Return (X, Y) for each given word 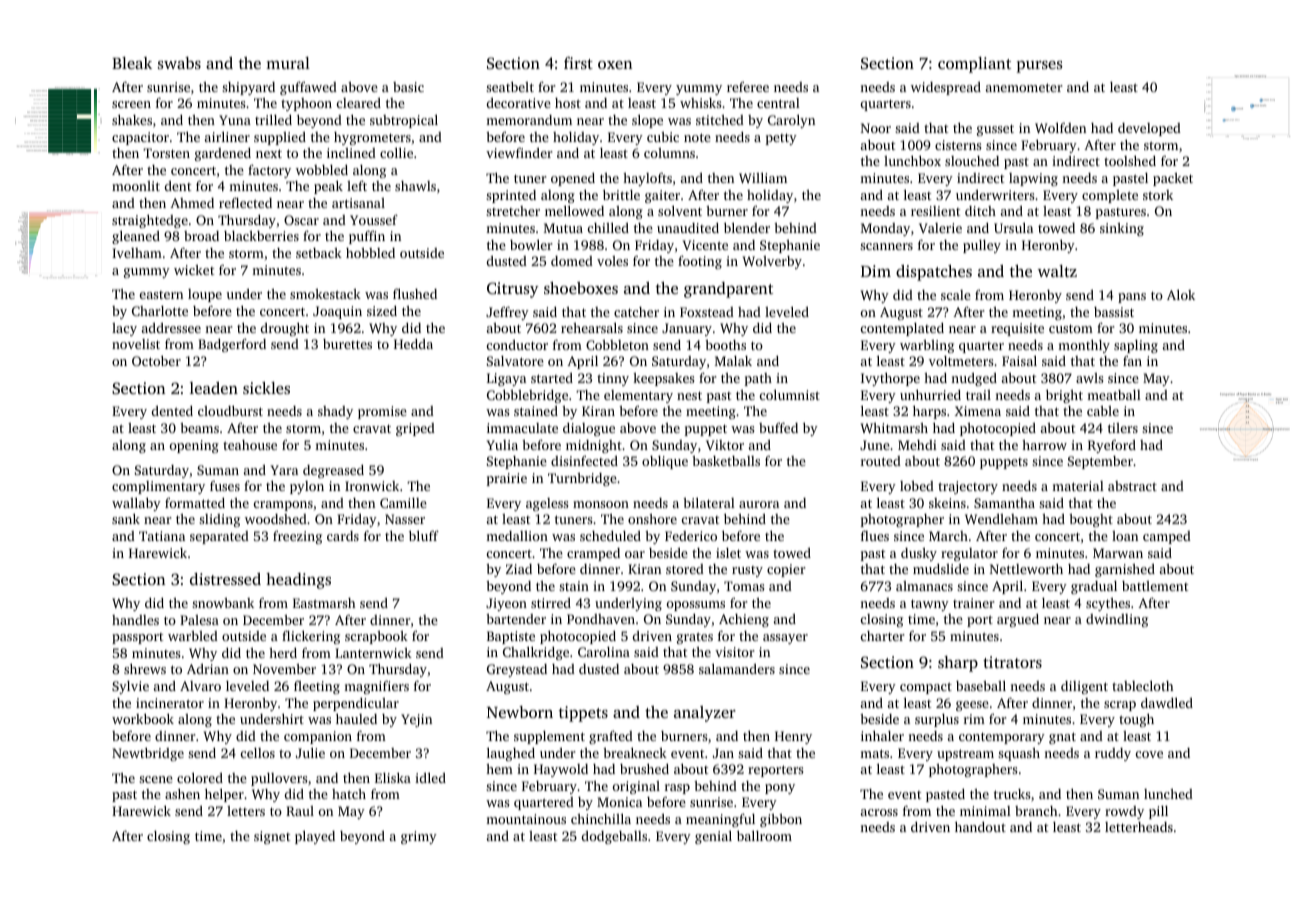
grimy (419, 837)
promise (382, 412)
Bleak (132, 63)
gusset (995, 130)
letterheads (1139, 827)
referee (748, 87)
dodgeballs (614, 837)
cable (1103, 411)
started (552, 378)
